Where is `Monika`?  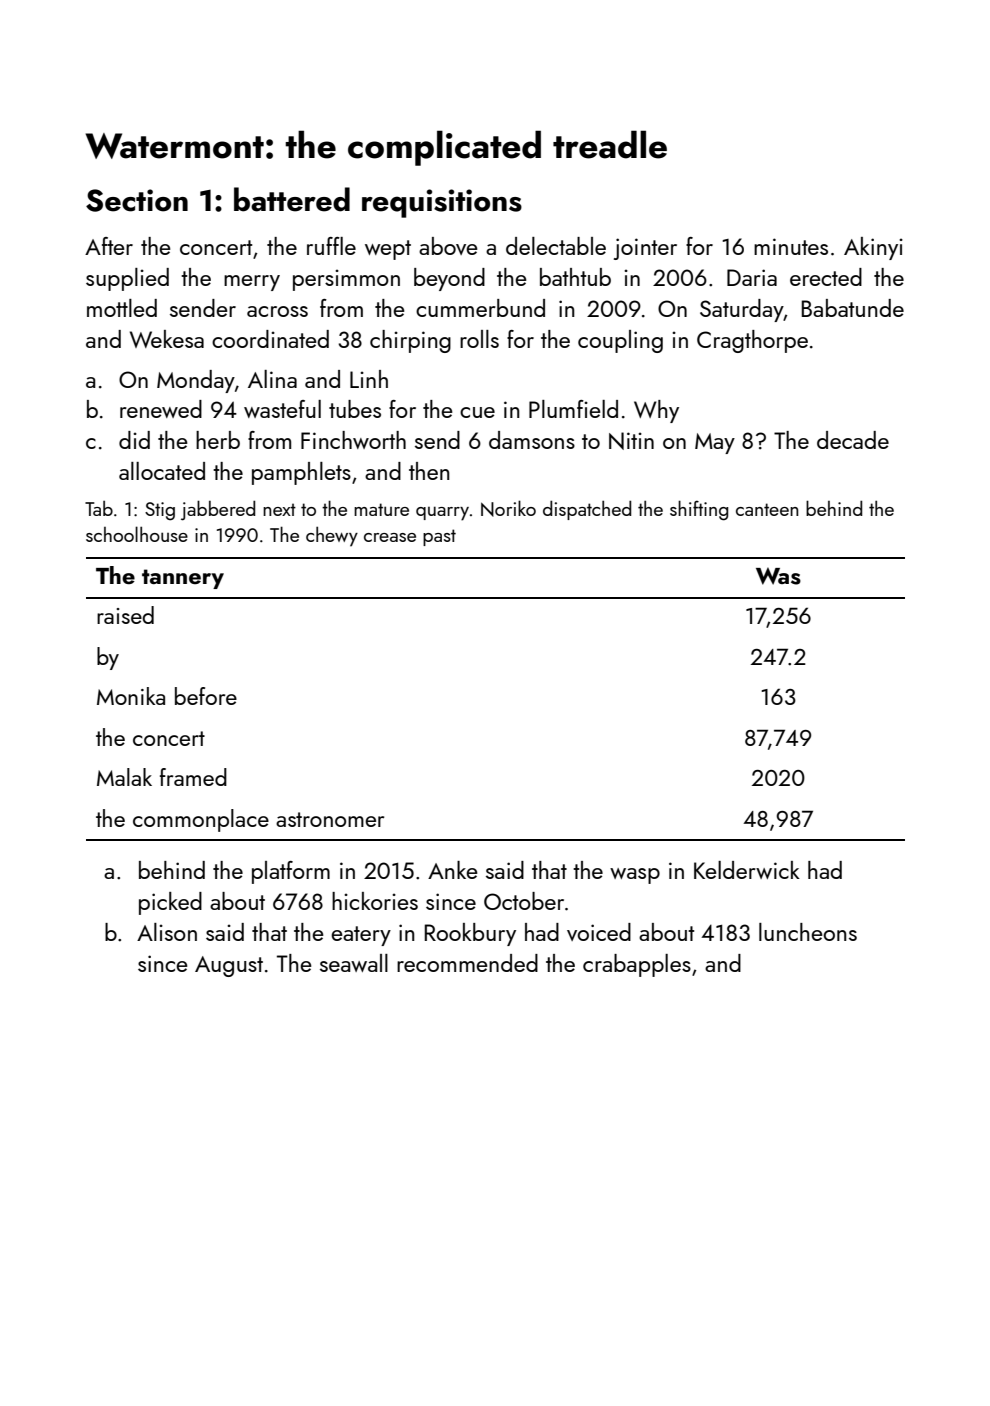 Monika is located at coordinates (131, 696).
